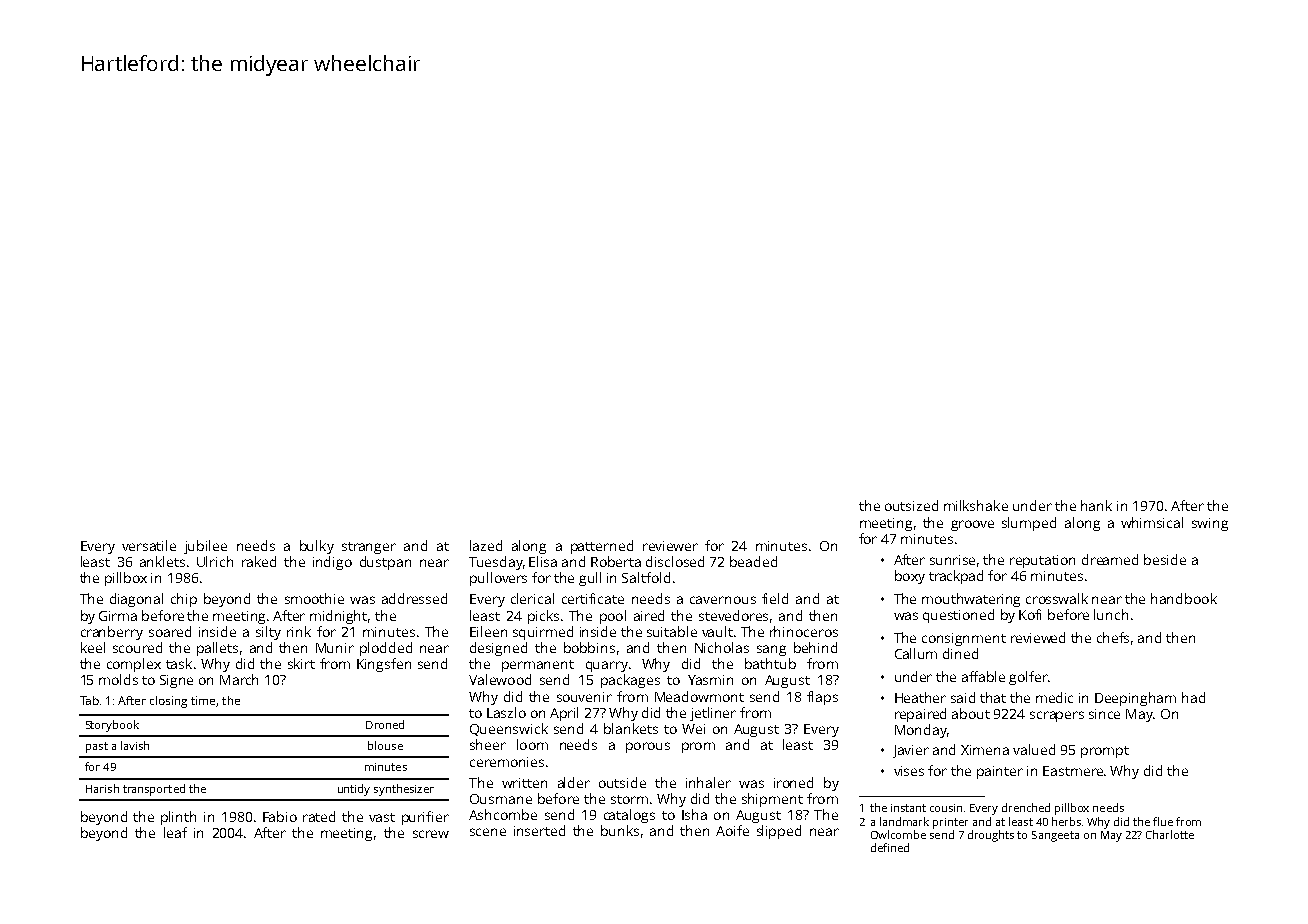 This document has height=924, width=1308. I want to click on droughts, so click(991, 836).
